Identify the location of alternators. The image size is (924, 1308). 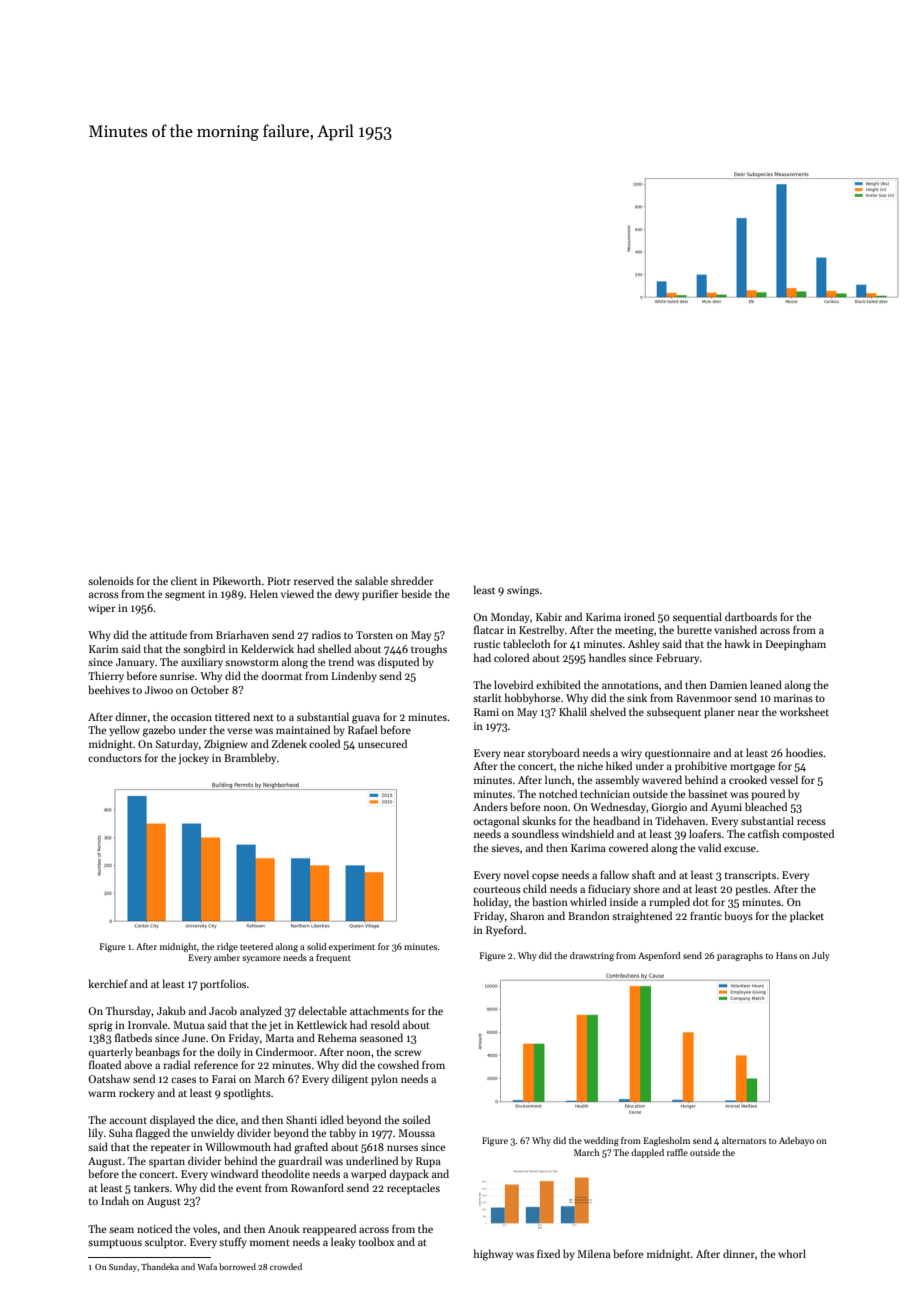
(744, 1140).
